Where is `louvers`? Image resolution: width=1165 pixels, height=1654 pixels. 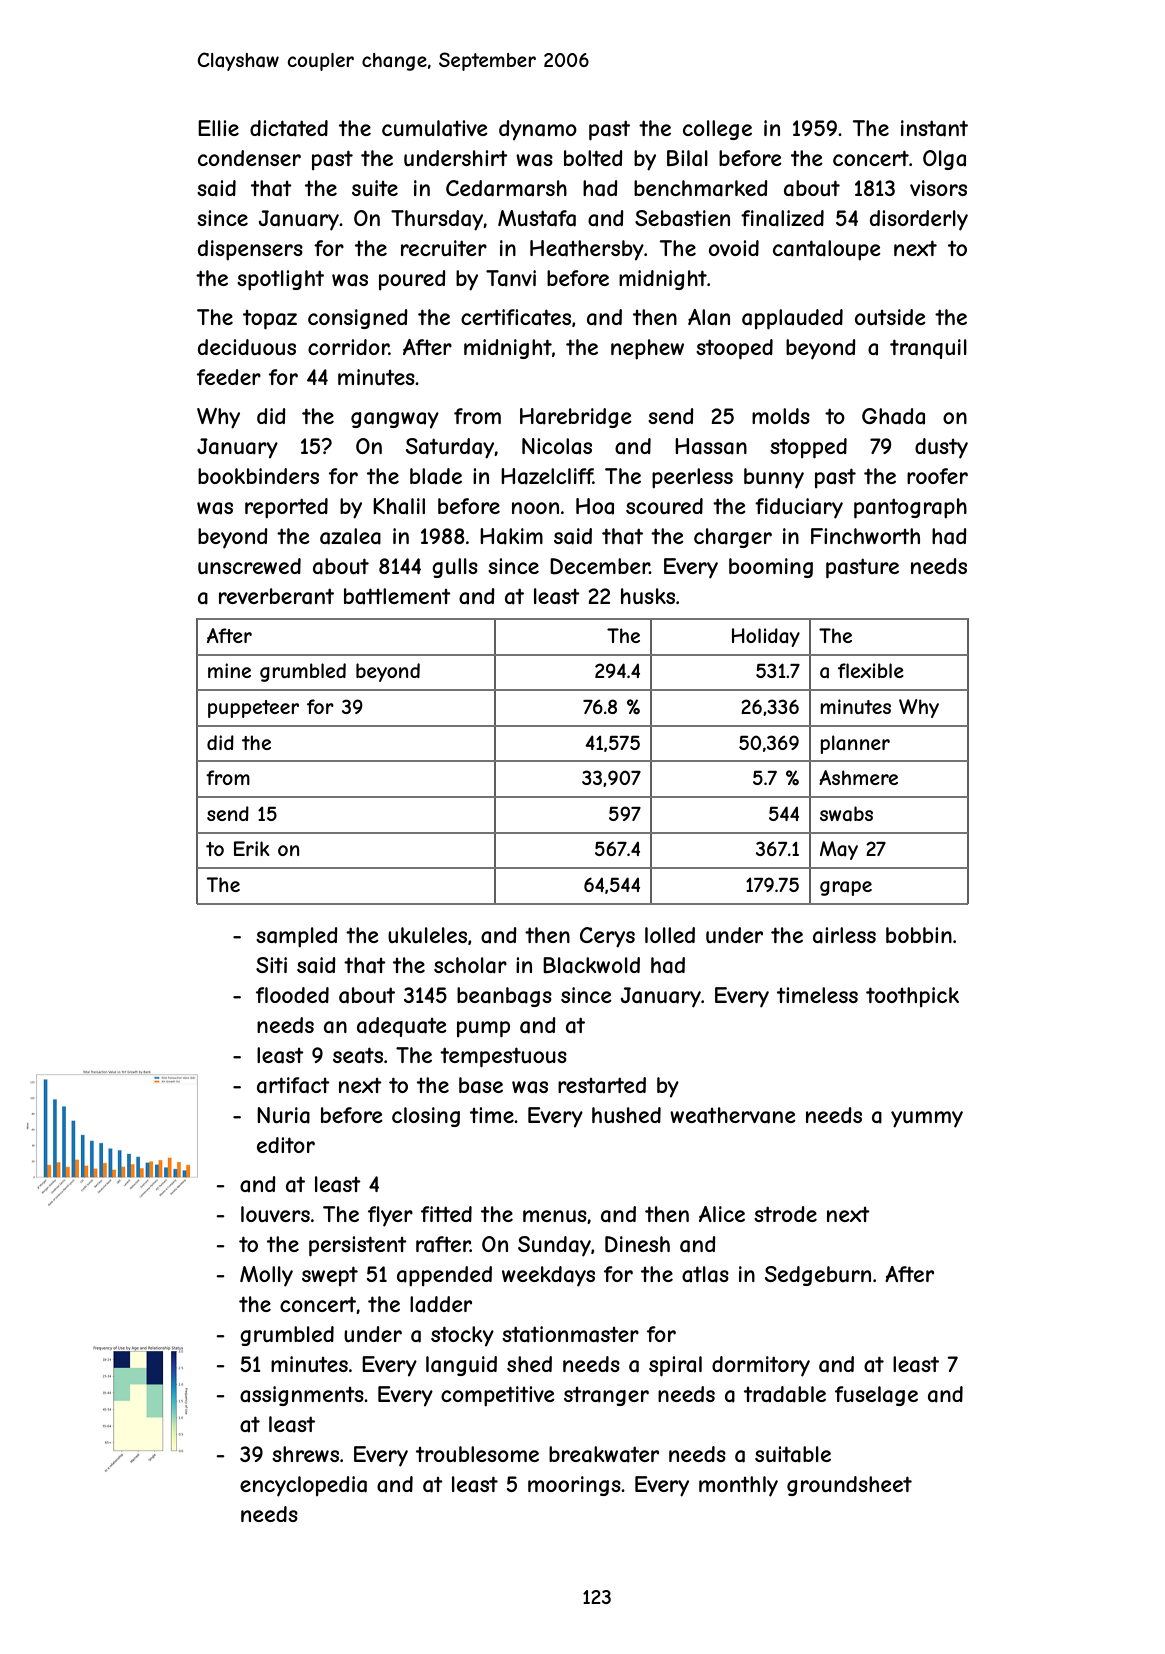
louvers is located at coordinates (275, 1214).
